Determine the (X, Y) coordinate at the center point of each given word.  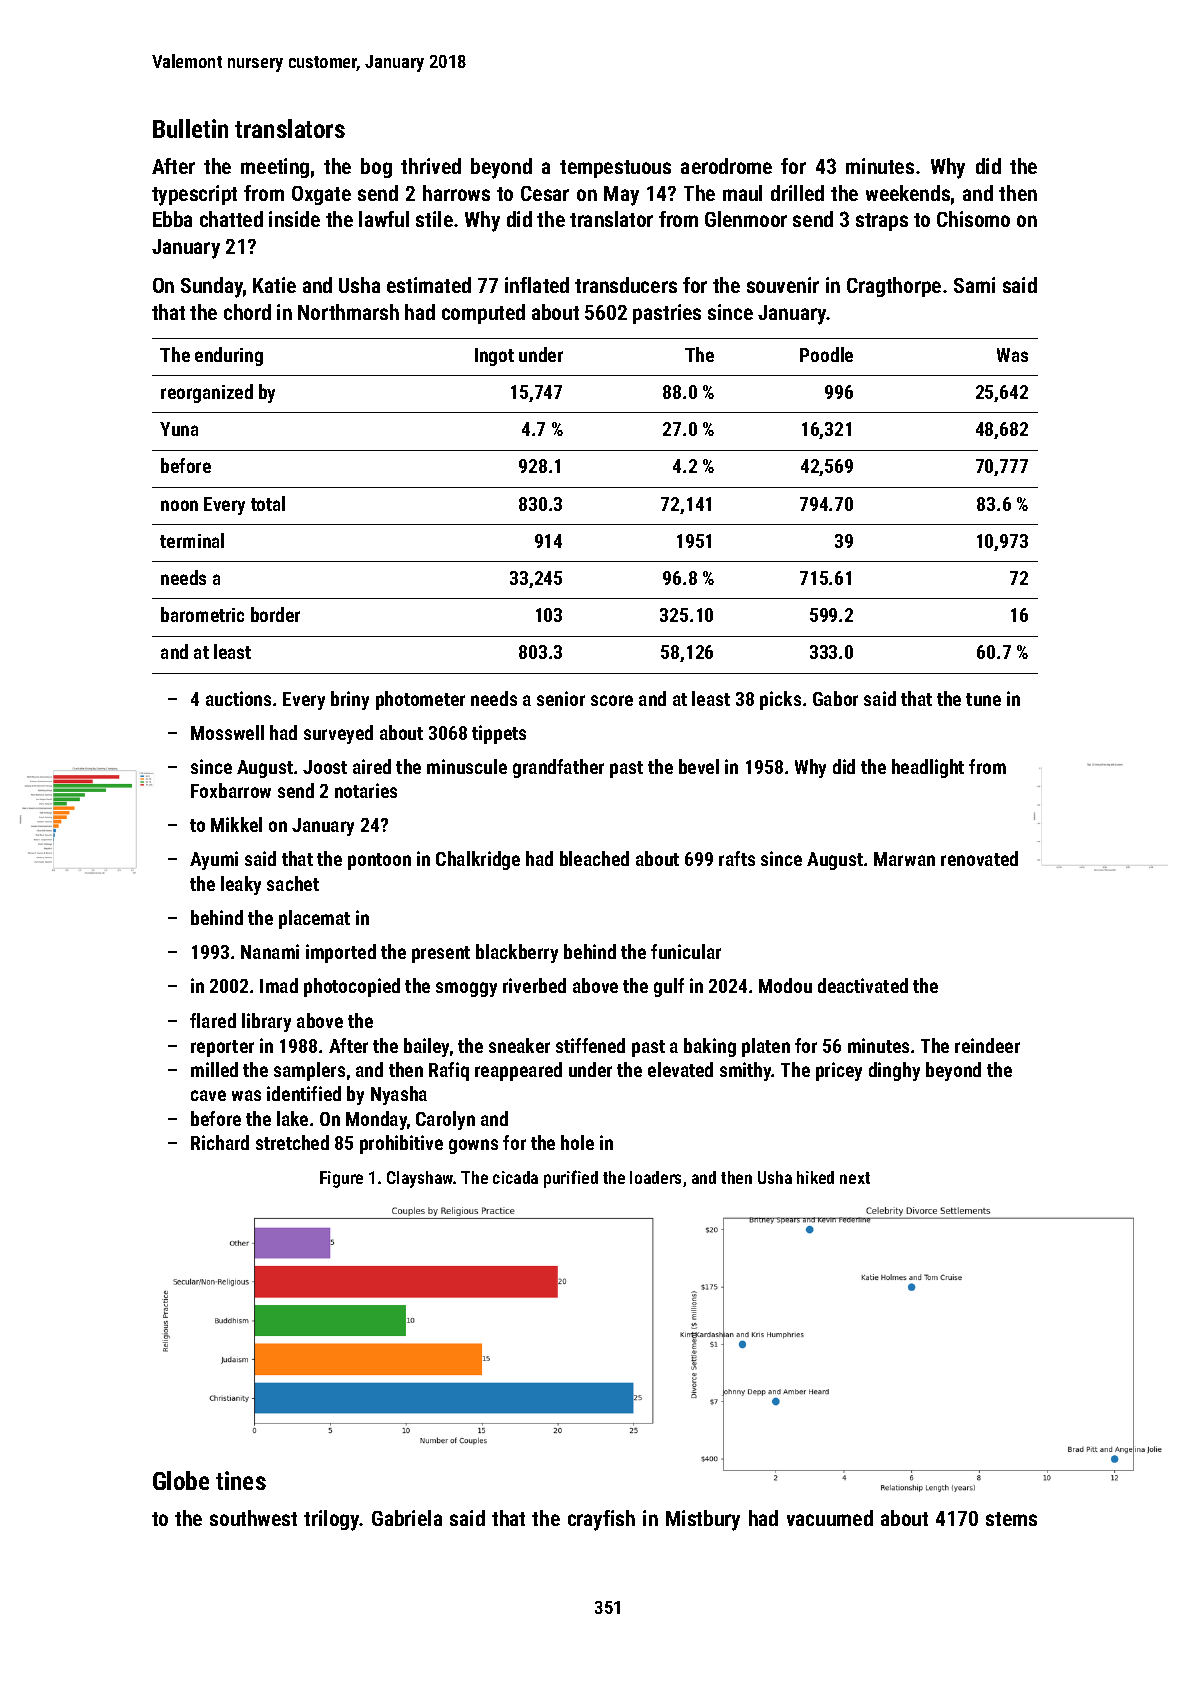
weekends (908, 193)
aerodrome (726, 166)
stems (1011, 1519)
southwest (253, 1518)
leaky (241, 885)
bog (376, 168)
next (855, 1178)
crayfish (601, 1520)
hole (577, 1142)
